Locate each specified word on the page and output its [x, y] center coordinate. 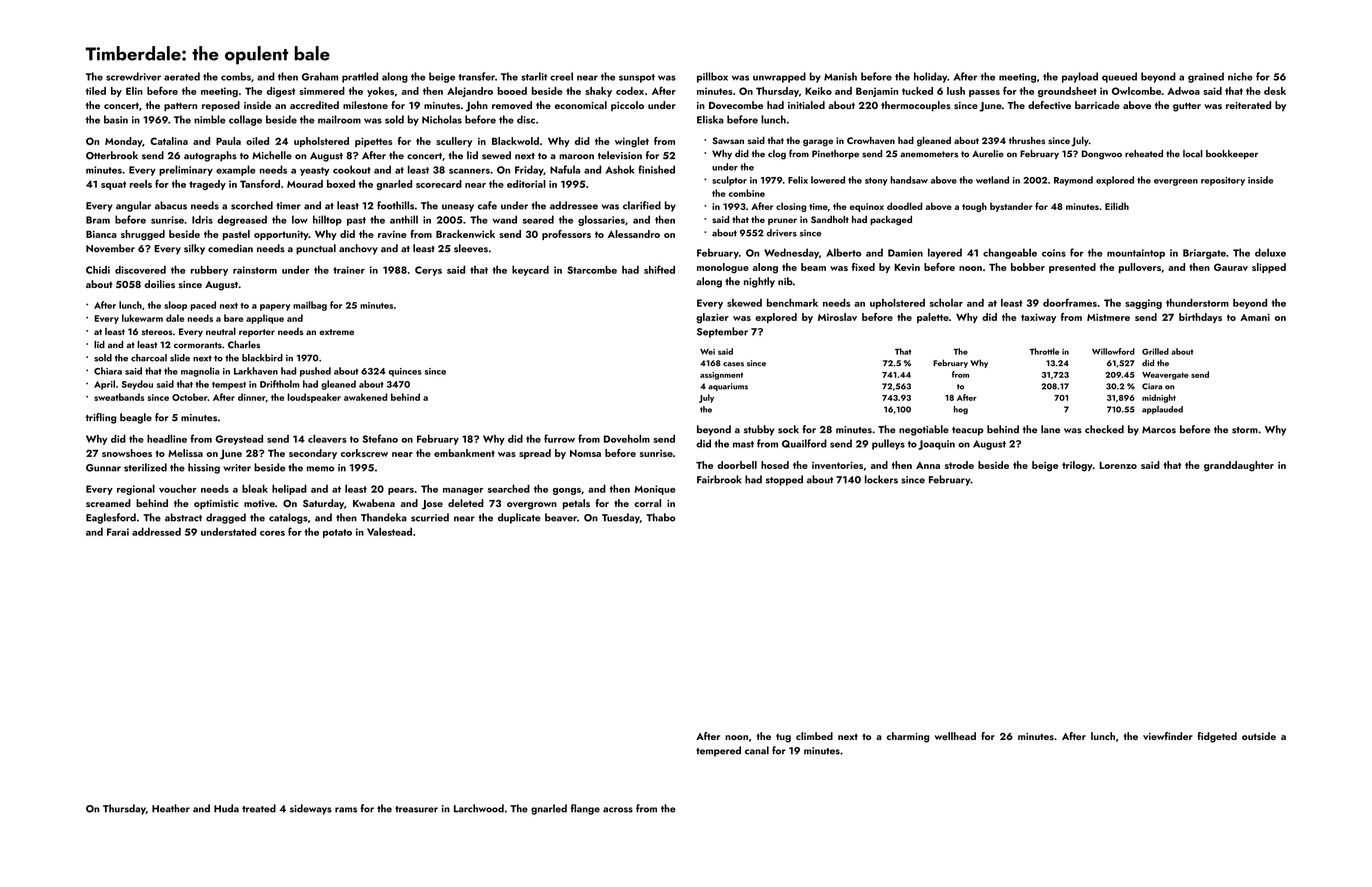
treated [259, 808]
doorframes [1070, 302]
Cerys [428, 271]
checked [1104, 429]
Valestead [389, 531]
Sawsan [728, 140]
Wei [707, 352]
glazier [712, 318]
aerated [182, 76]
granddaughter [1239, 466]
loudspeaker [314, 398]
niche [1240, 76]
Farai [118, 532]
